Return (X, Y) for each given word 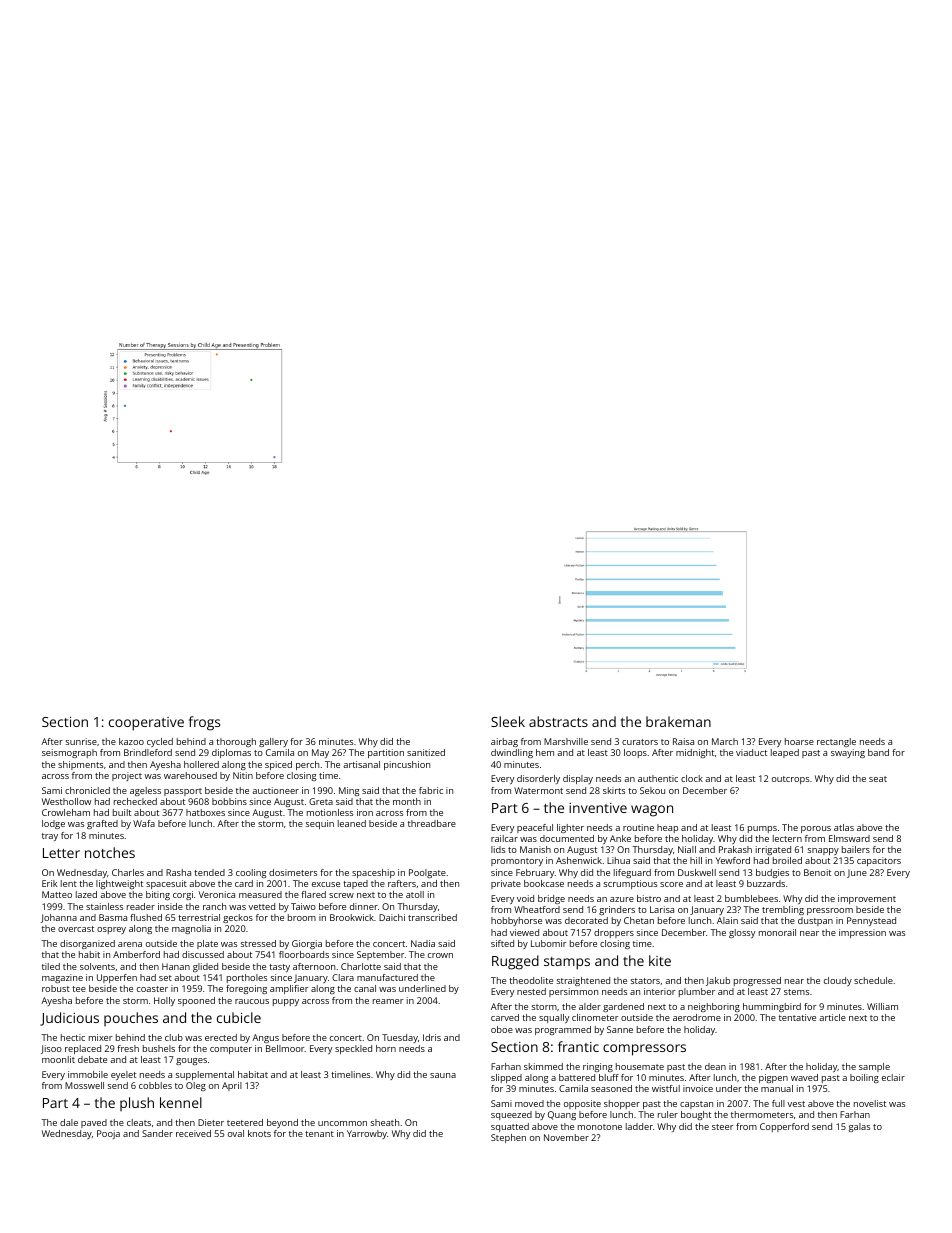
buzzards (766, 883)
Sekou (652, 790)
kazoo (131, 741)
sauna (443, 1075)
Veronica (216, 894)
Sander (157, 1133)
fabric (431, 790)
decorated (586, 920)
